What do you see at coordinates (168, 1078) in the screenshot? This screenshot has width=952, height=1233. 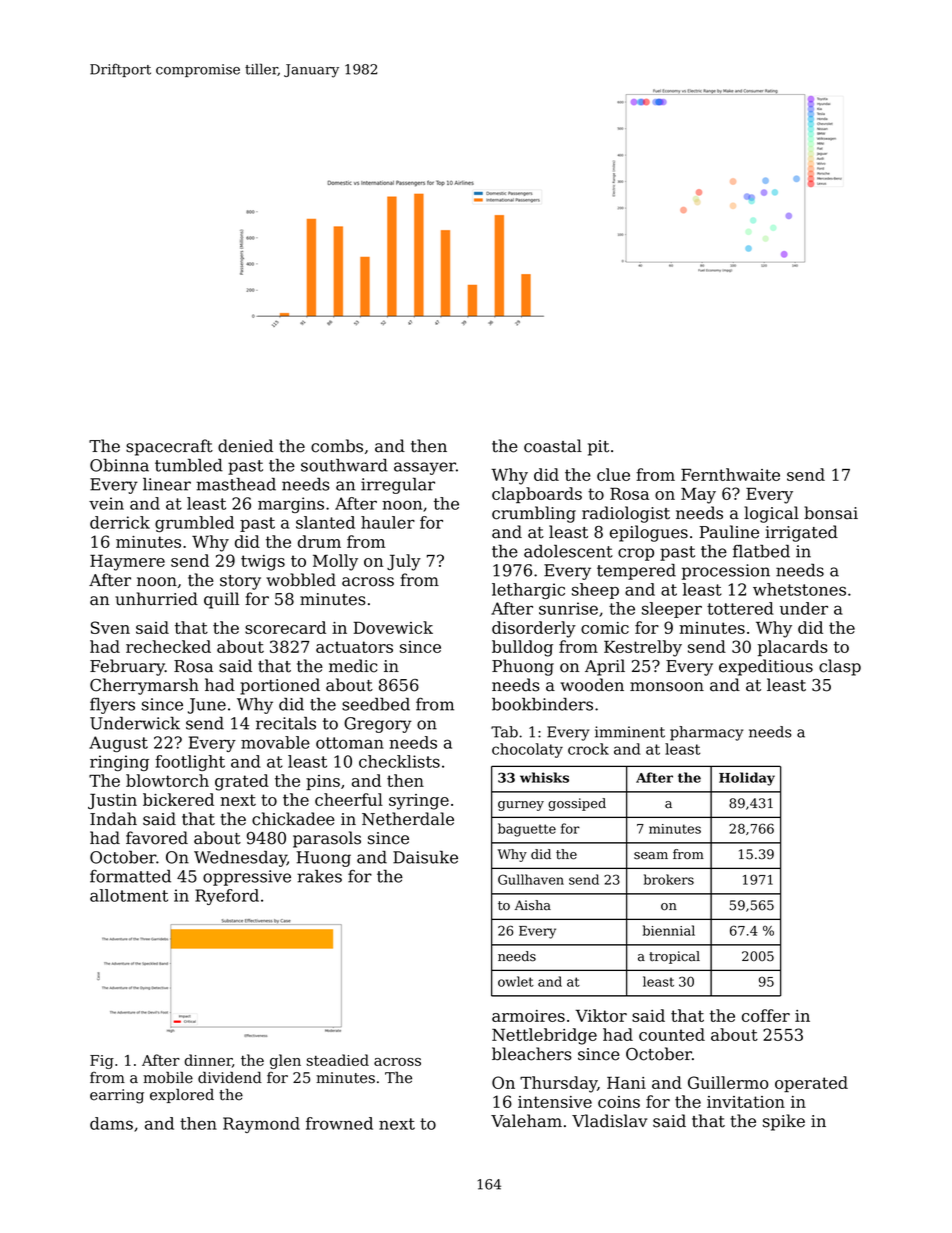 I see `mobile` at bounding box center [168, 1078].
